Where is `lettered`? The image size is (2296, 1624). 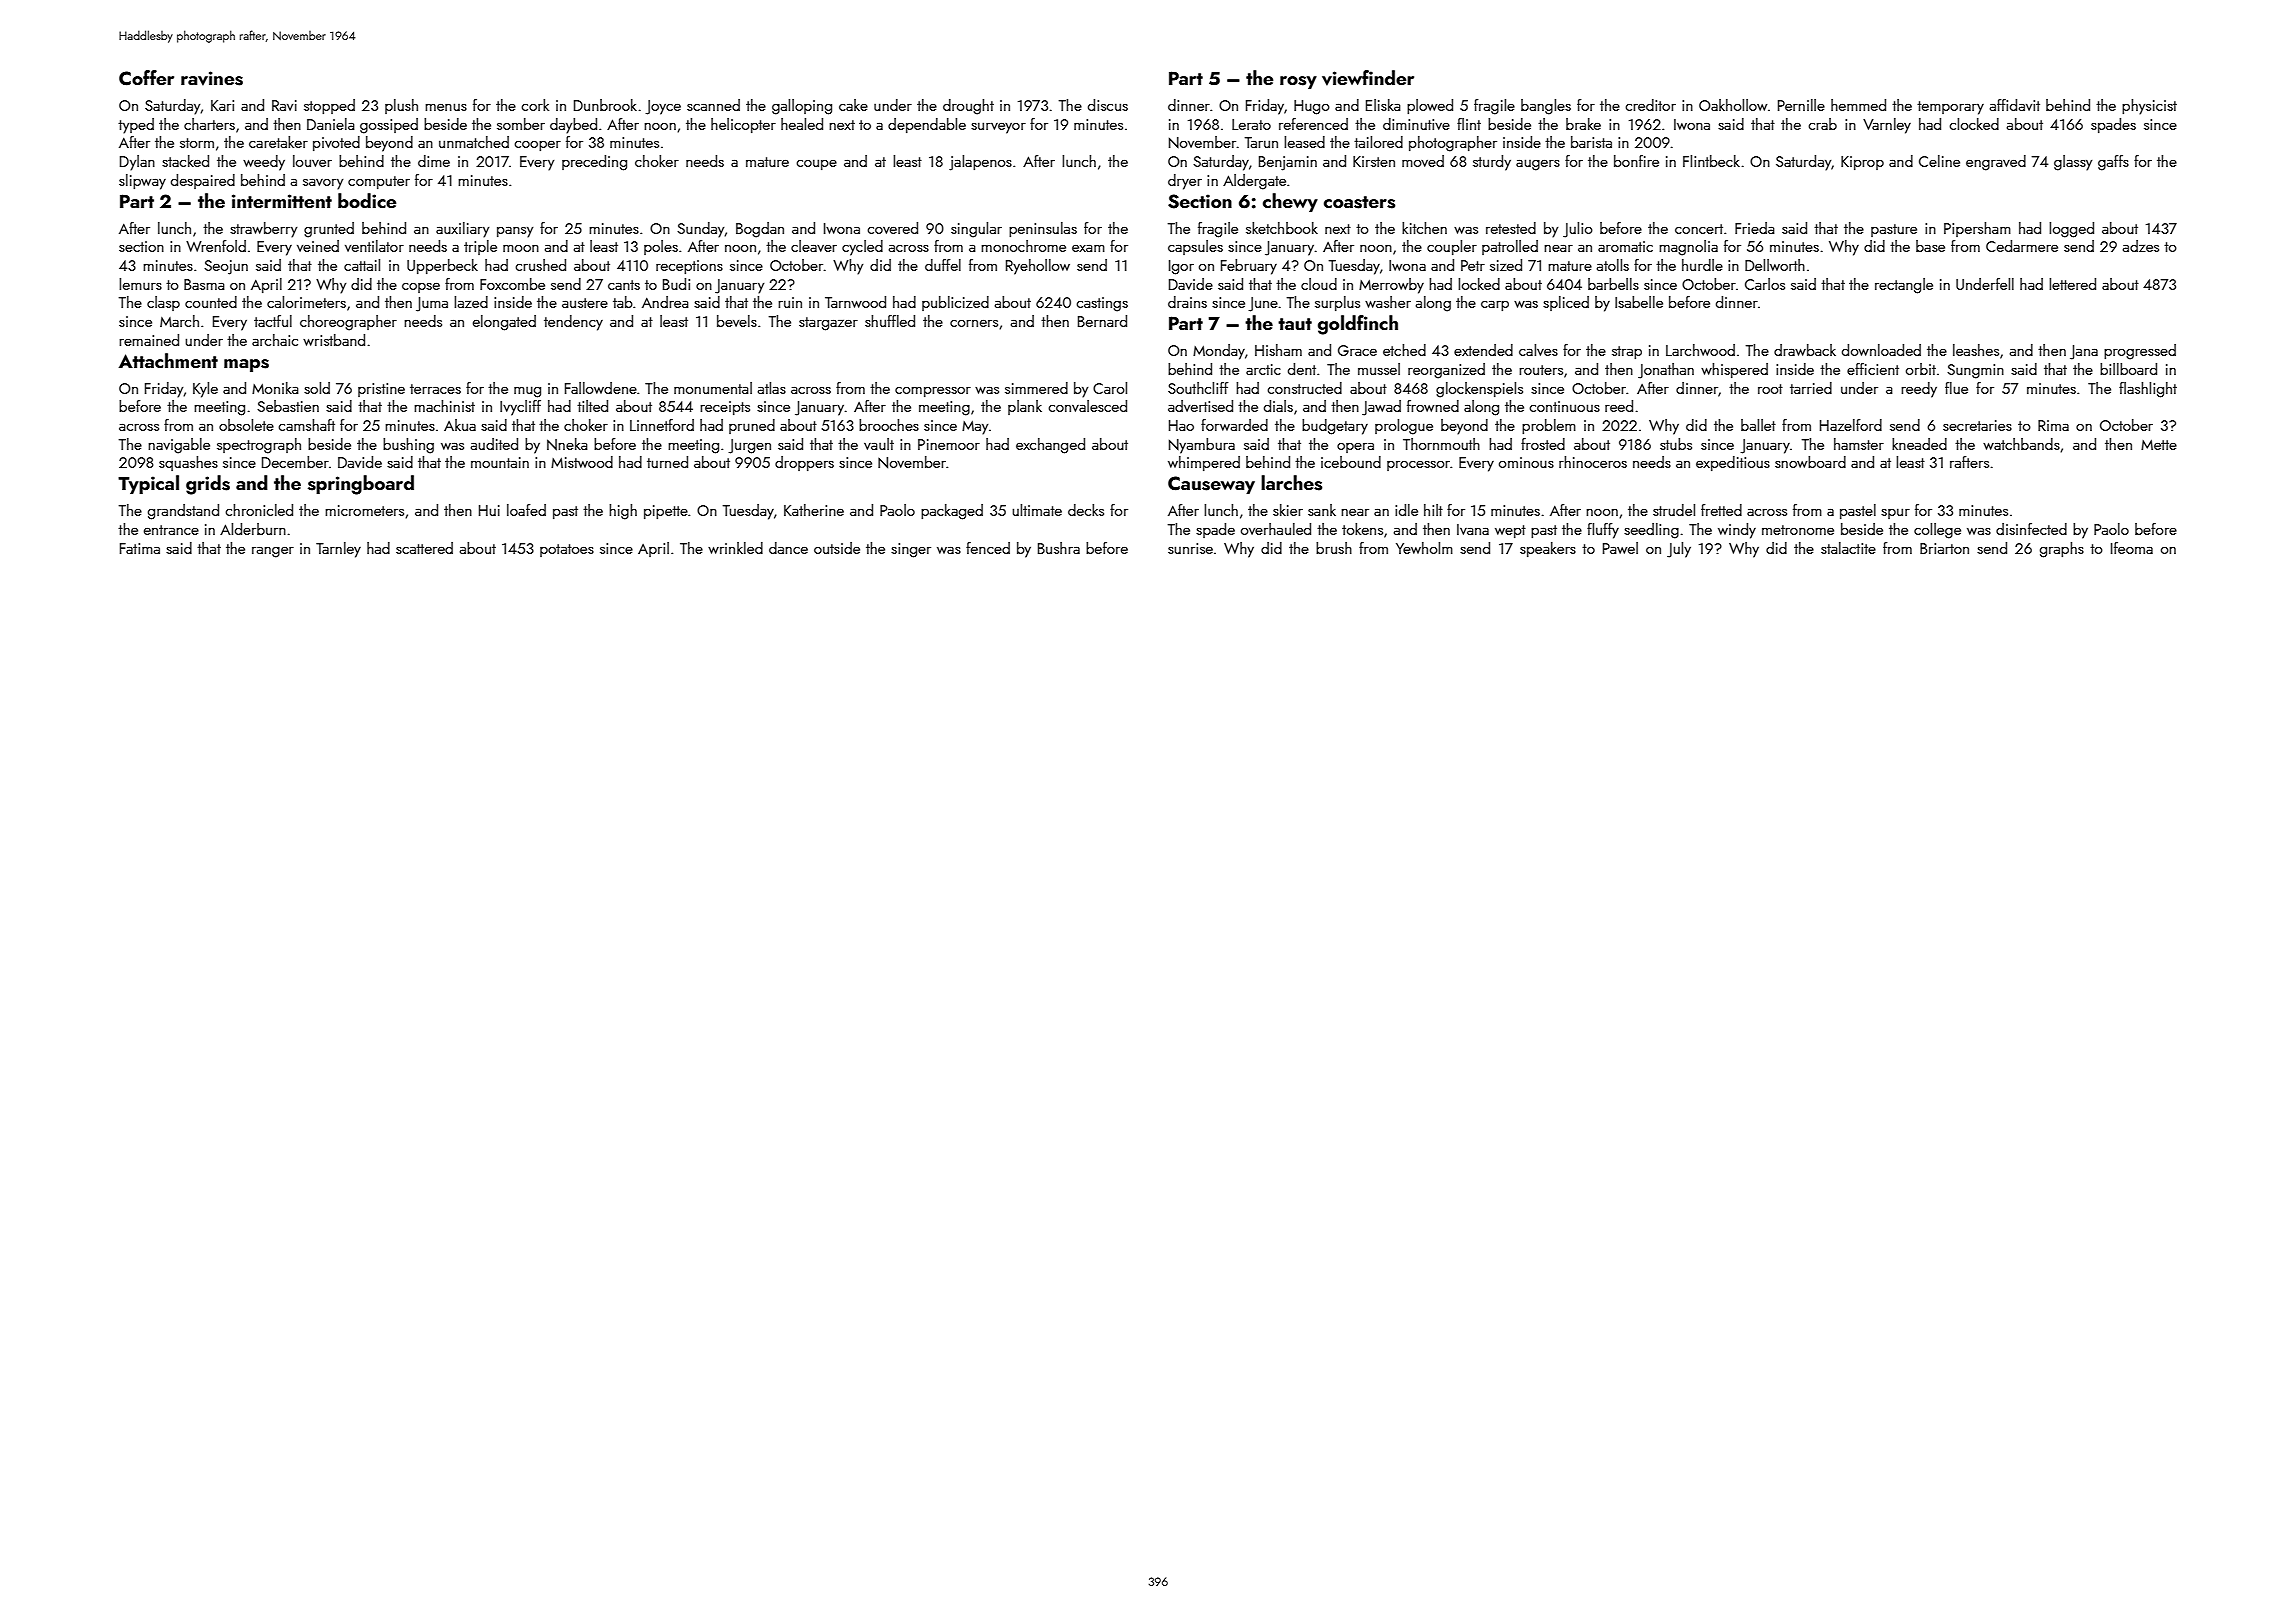
lettered is located at coordinates (2072, 284).
